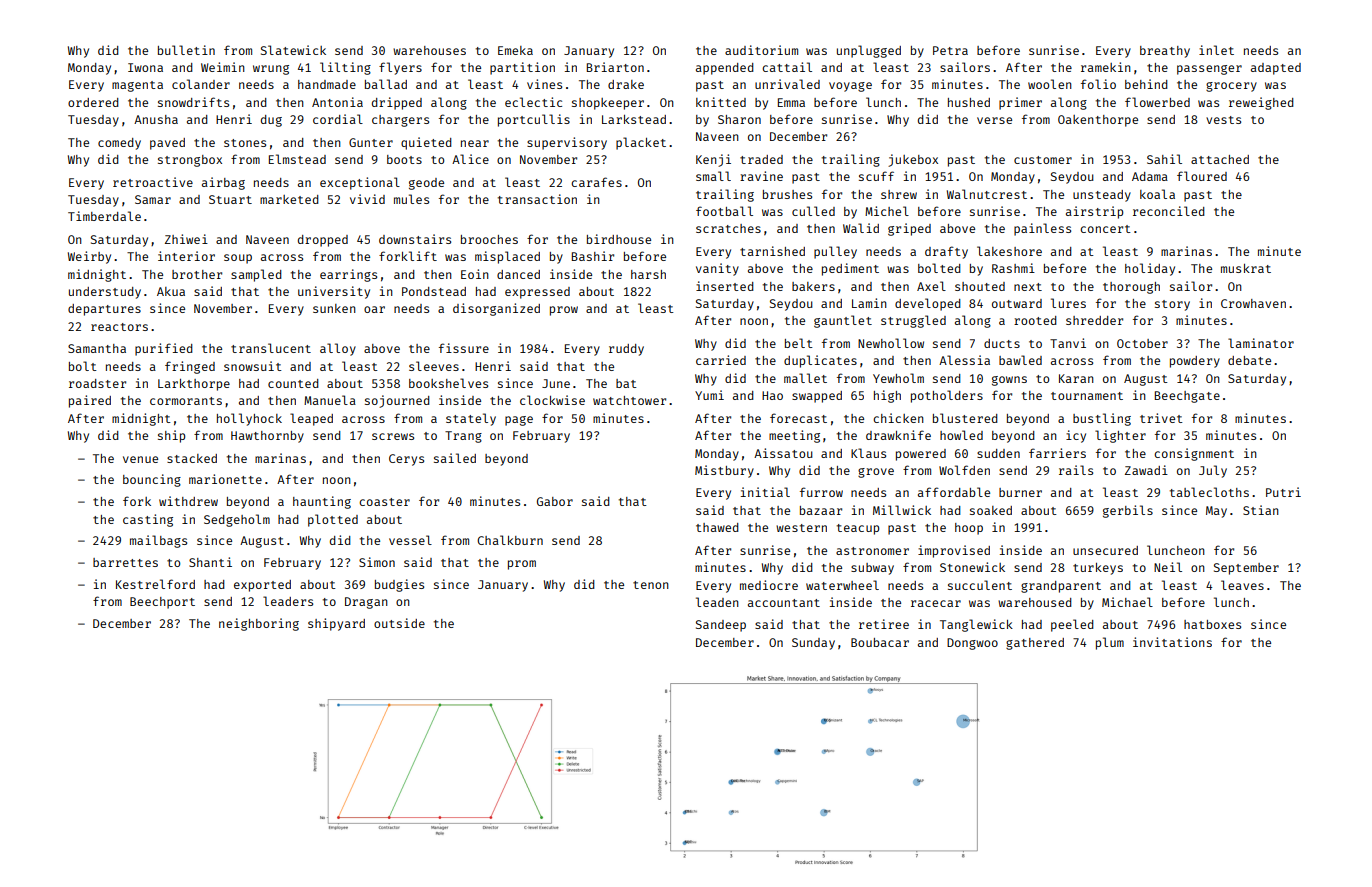  I want to click on oar, so click(374, 309).
